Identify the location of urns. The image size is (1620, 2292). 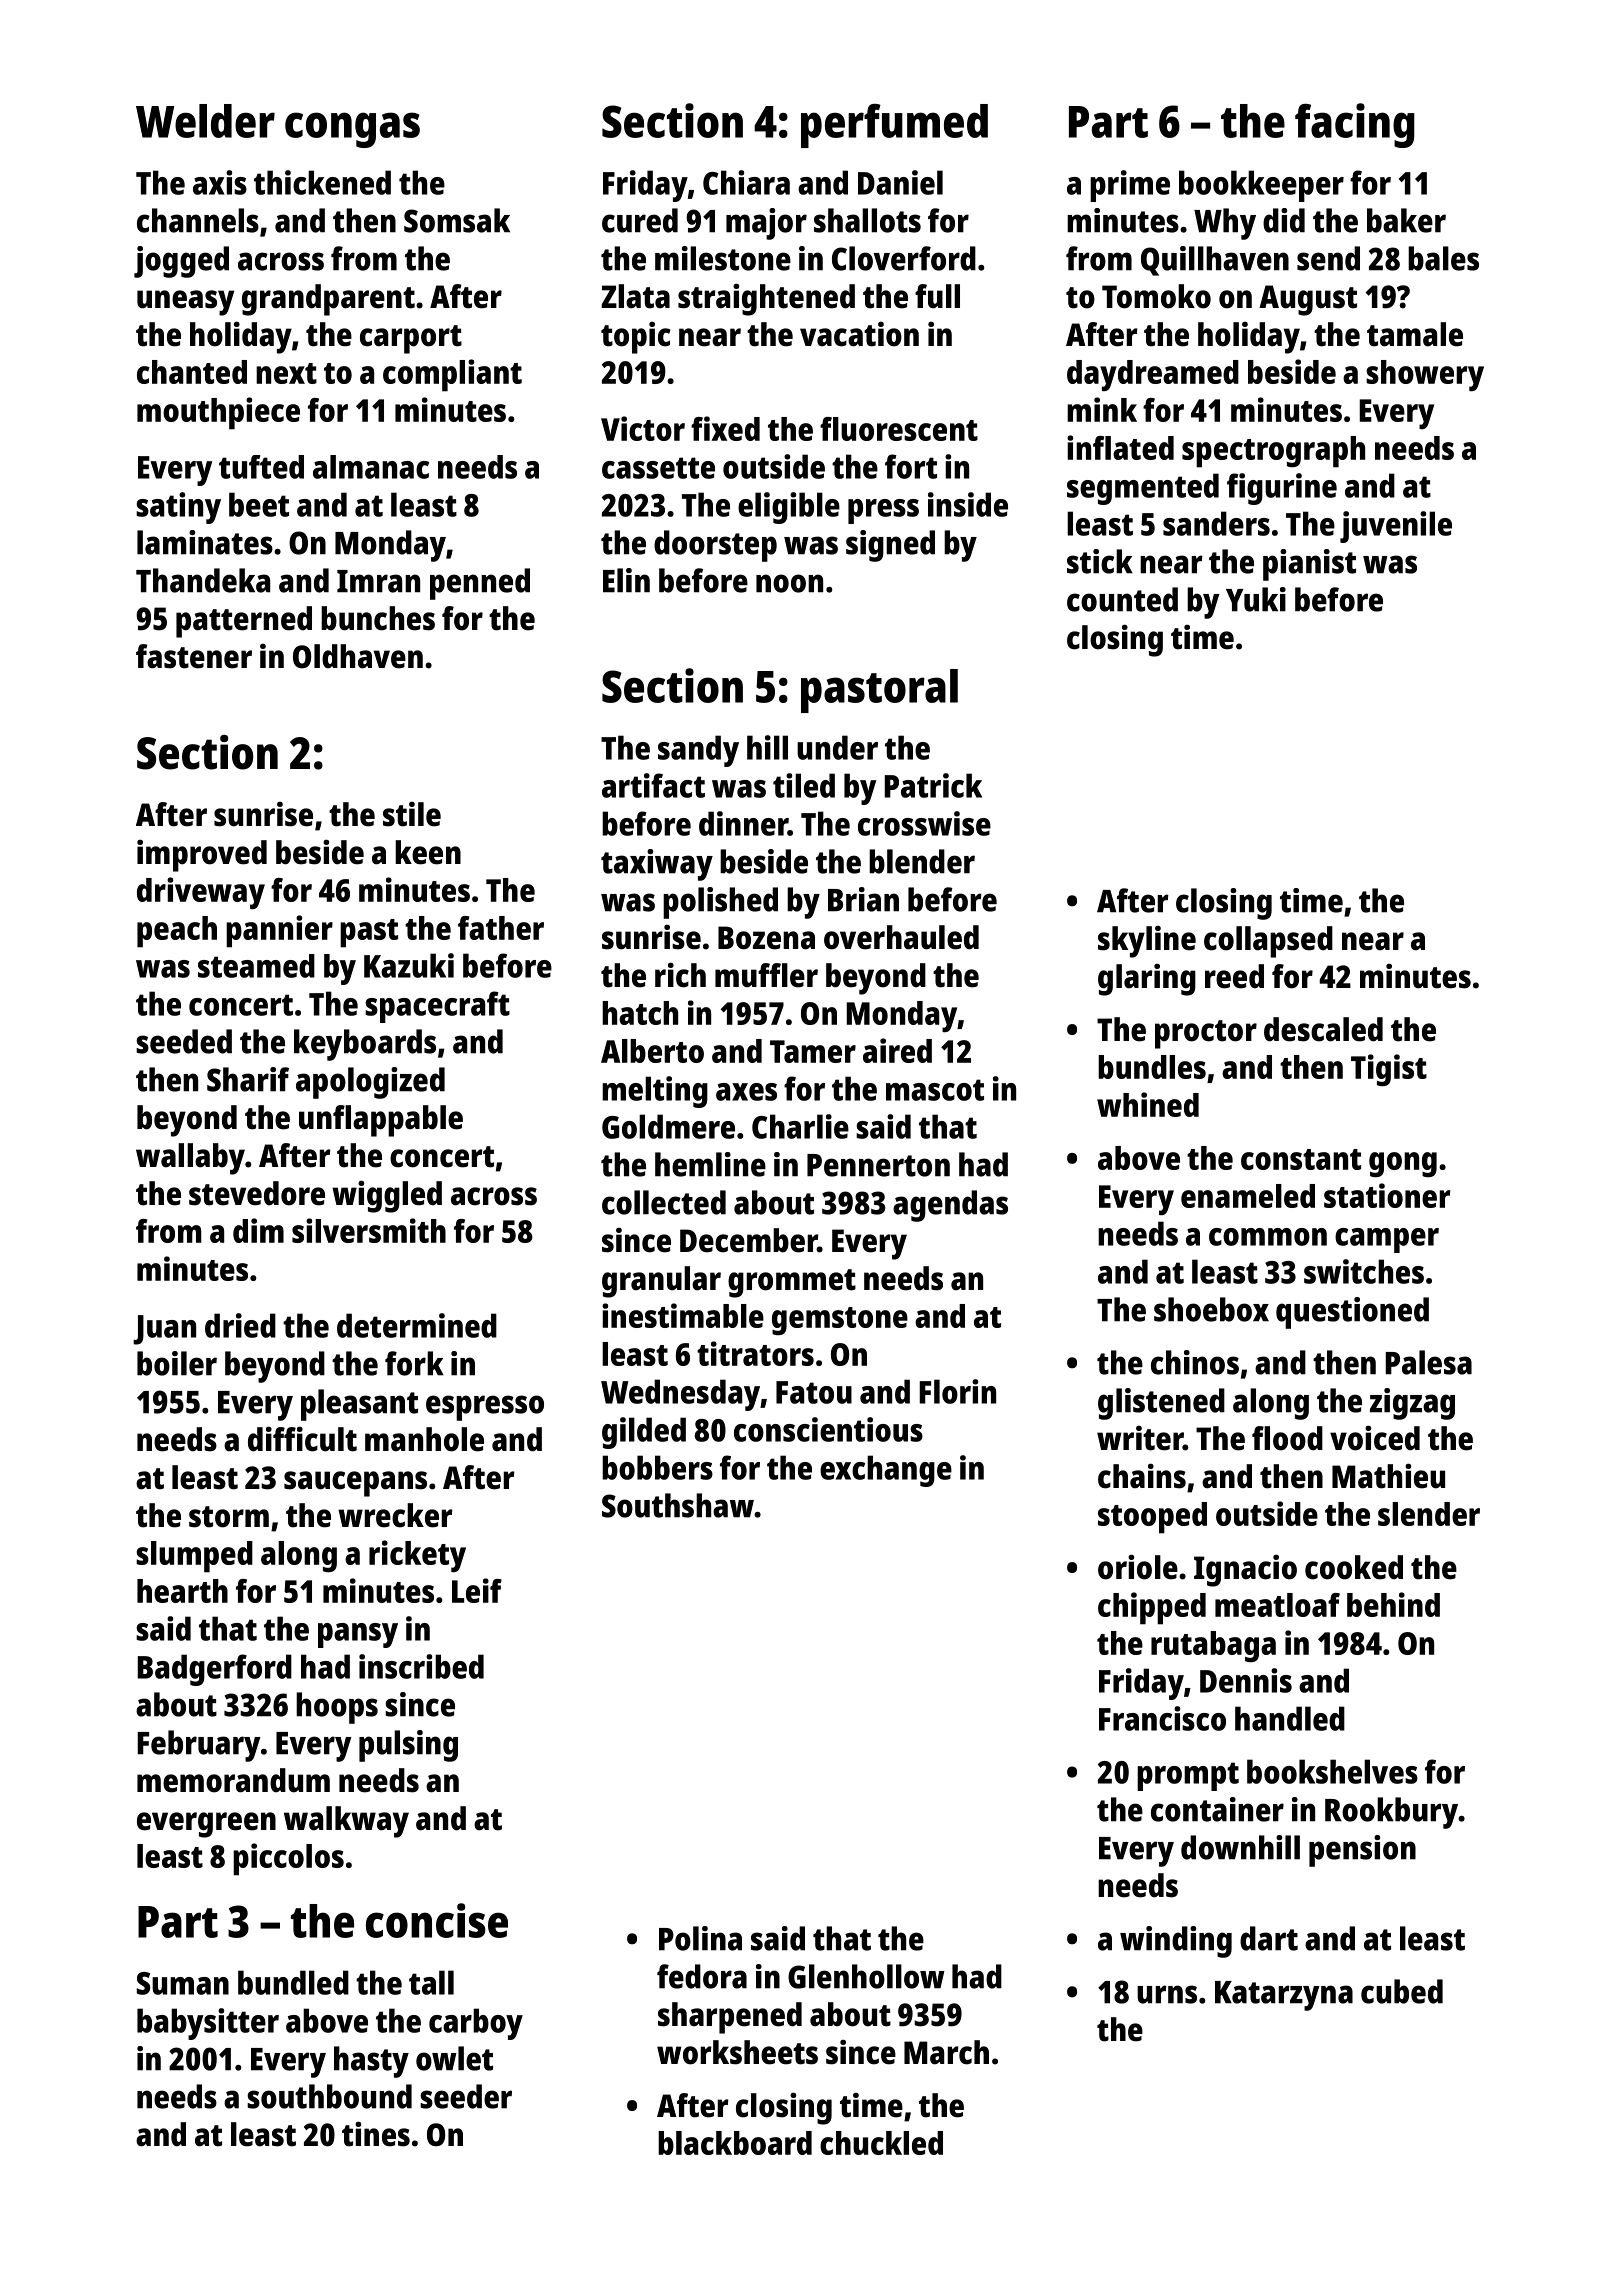
(1167, 1994).
